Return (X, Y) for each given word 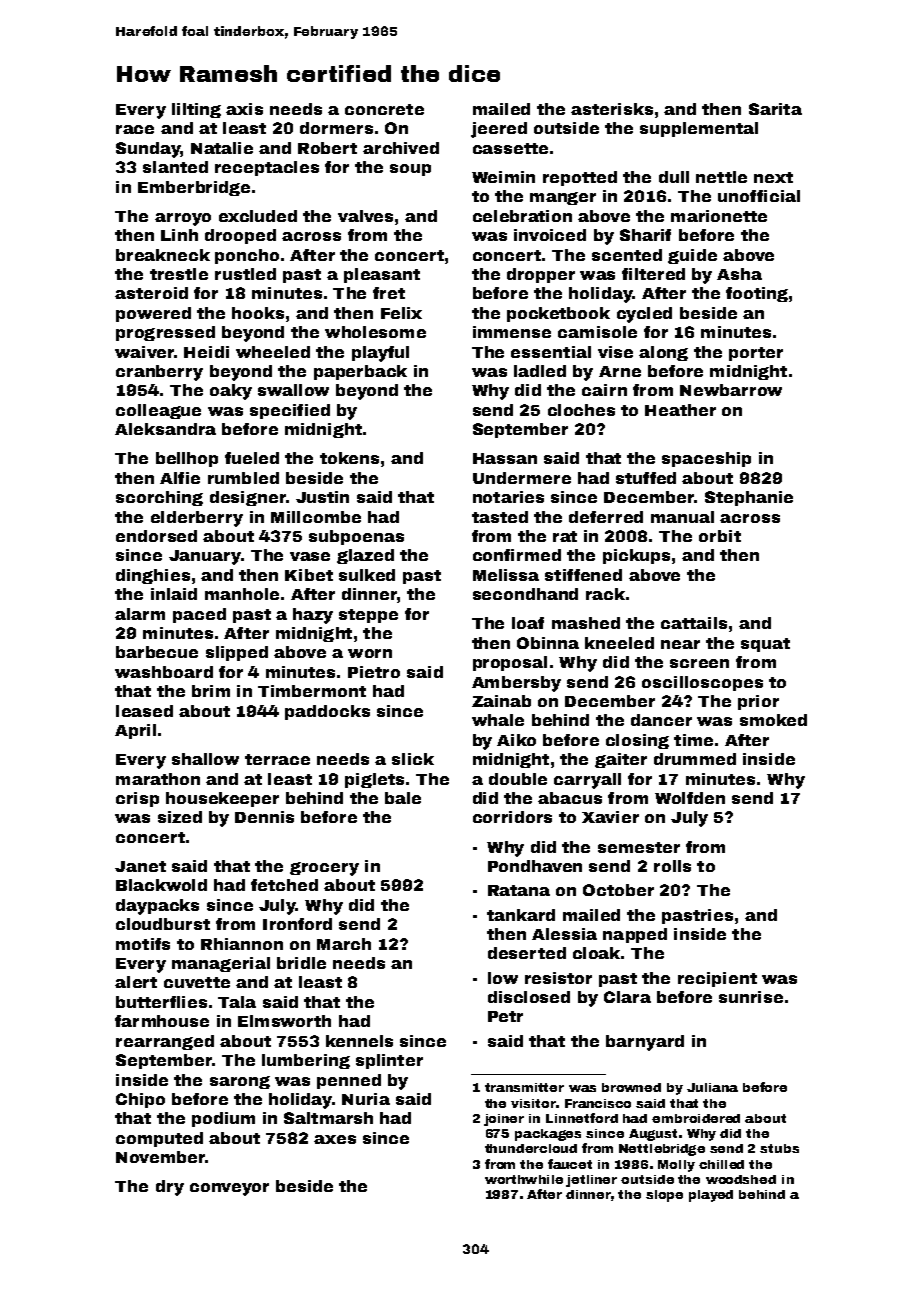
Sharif (645, 235)
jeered (499, 130)
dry (170, 1188)
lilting (196, 110)
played (711, 1196)
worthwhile (524, 1179)
